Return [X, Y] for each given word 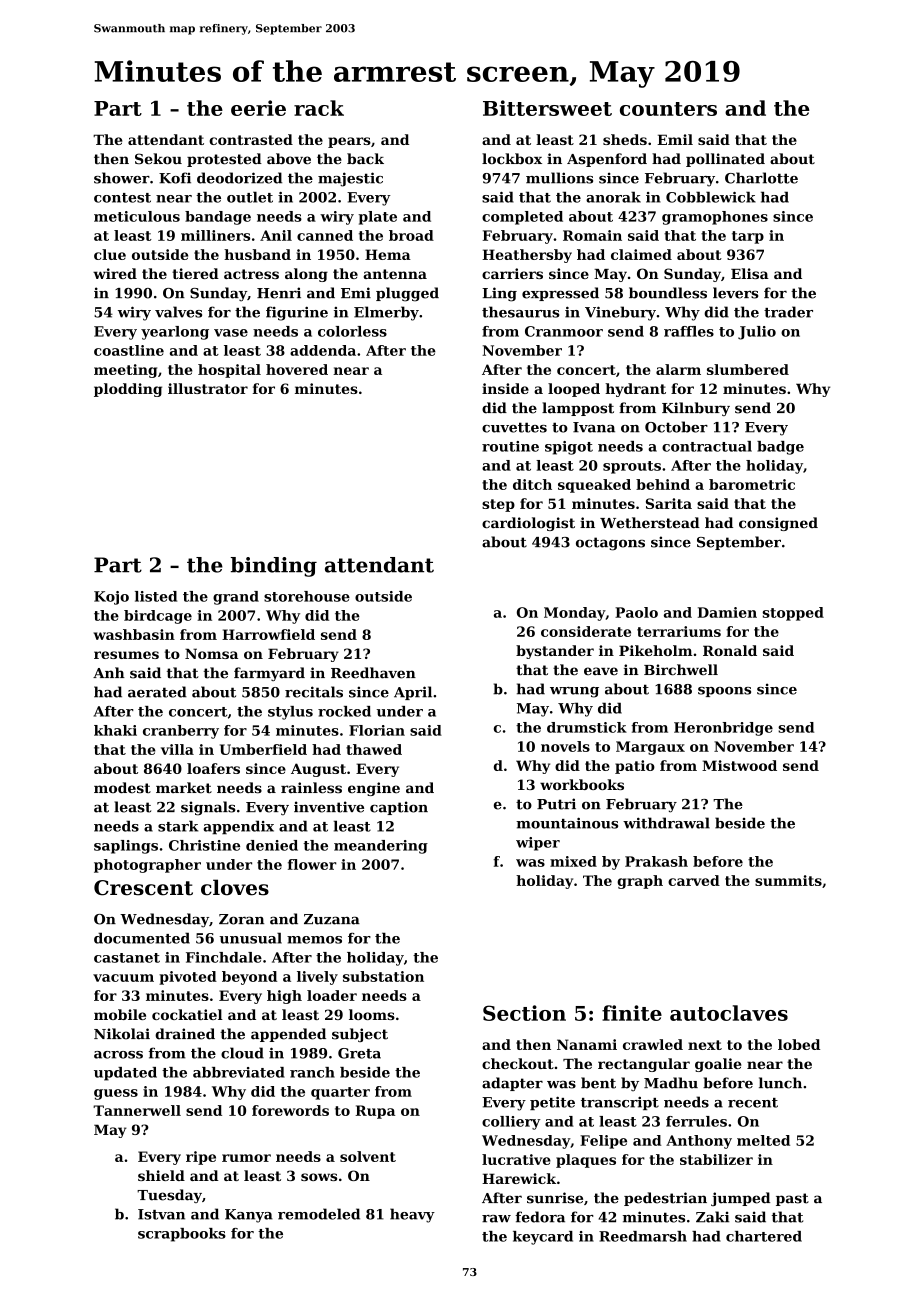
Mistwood [739, 765]
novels [565, 746]
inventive [329, 807]
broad [411, 235]
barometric [752, 484]
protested [224, 160]
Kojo [111, 598]
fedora [540, 1217]
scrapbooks [182, 1235]
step [498, 505]
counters [668, 109]
